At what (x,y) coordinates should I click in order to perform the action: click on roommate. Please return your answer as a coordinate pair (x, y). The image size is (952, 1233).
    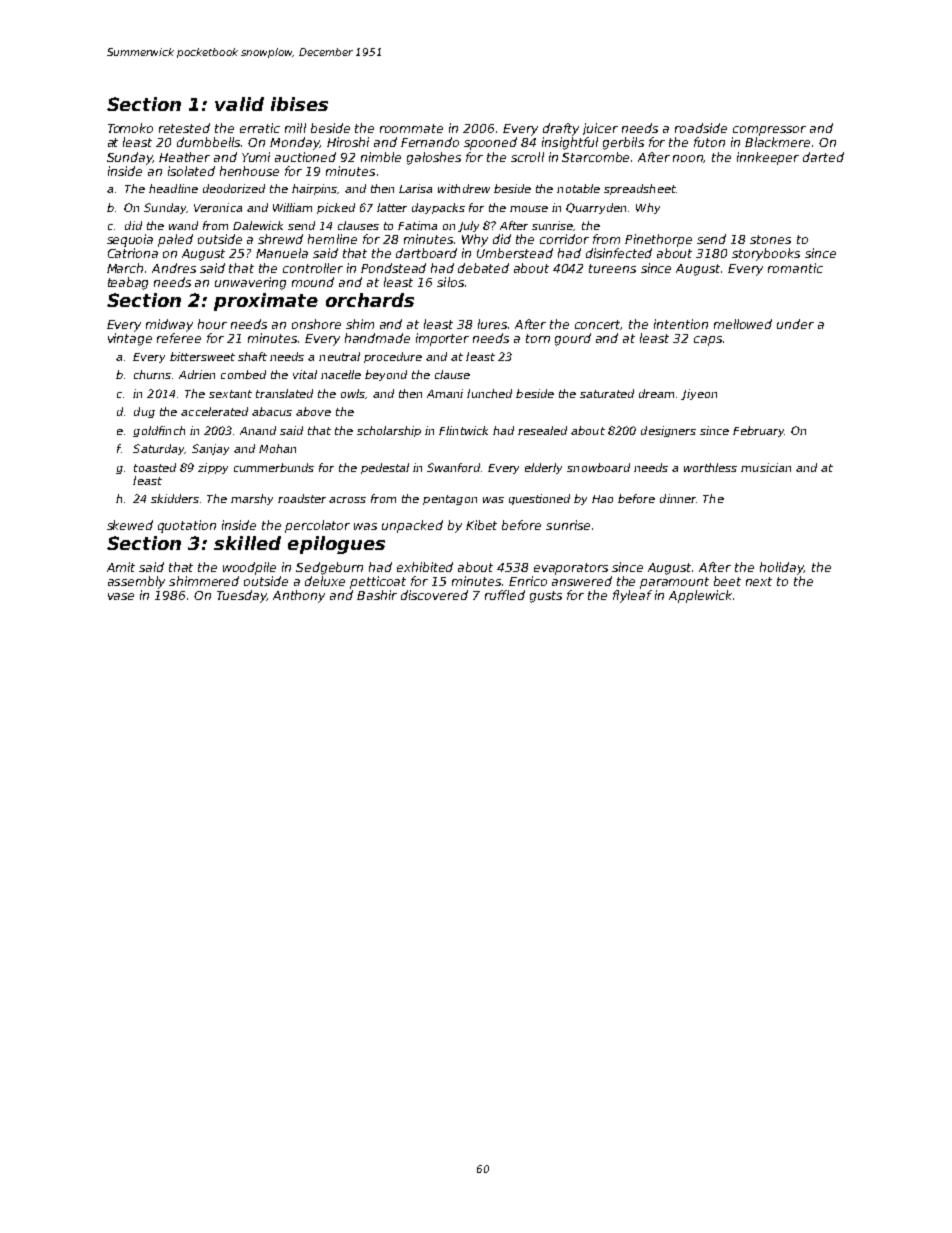
    Looking at the image, I should click on (411, 128).
